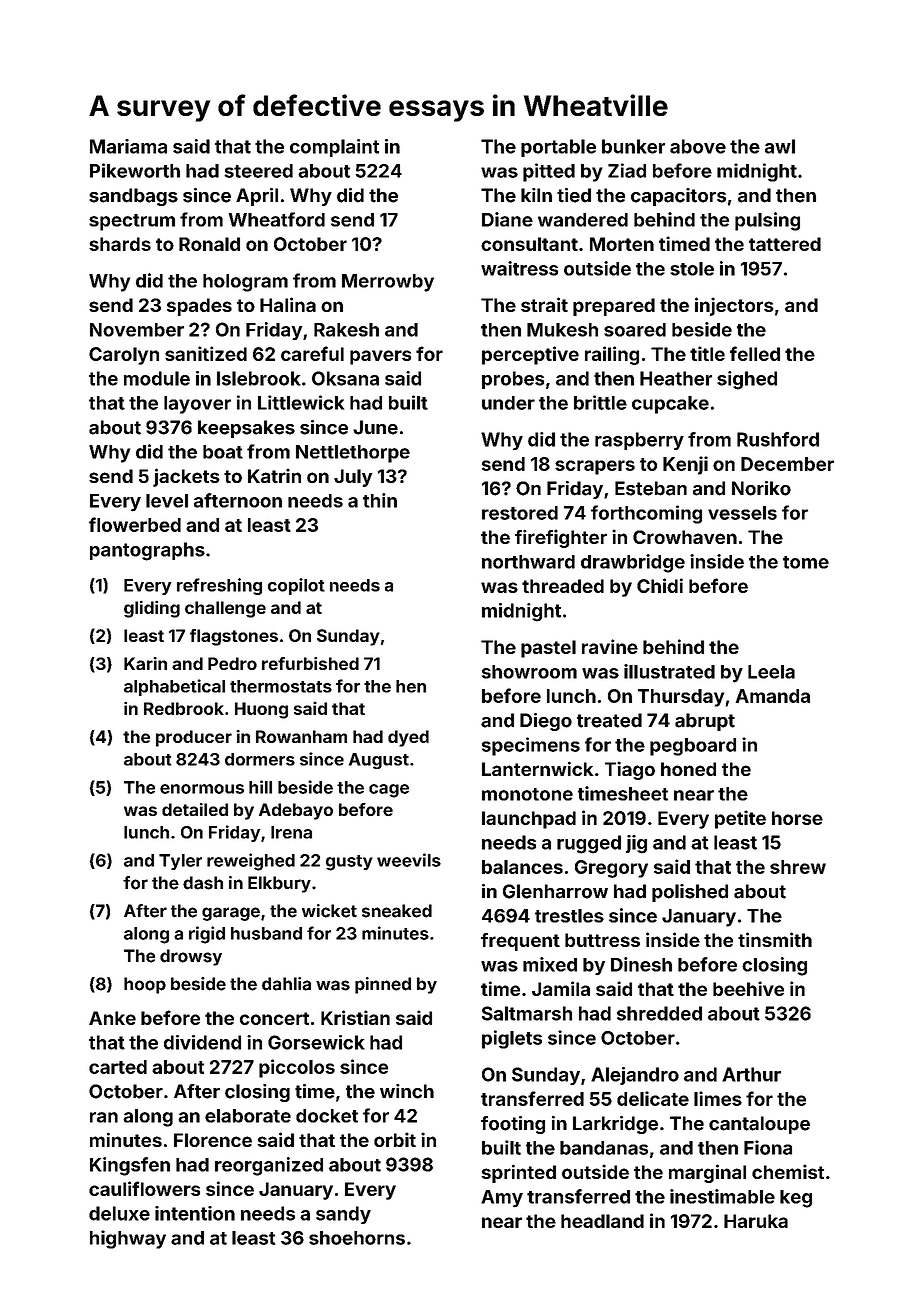  I want to click on footing, so click(513, 1125).
